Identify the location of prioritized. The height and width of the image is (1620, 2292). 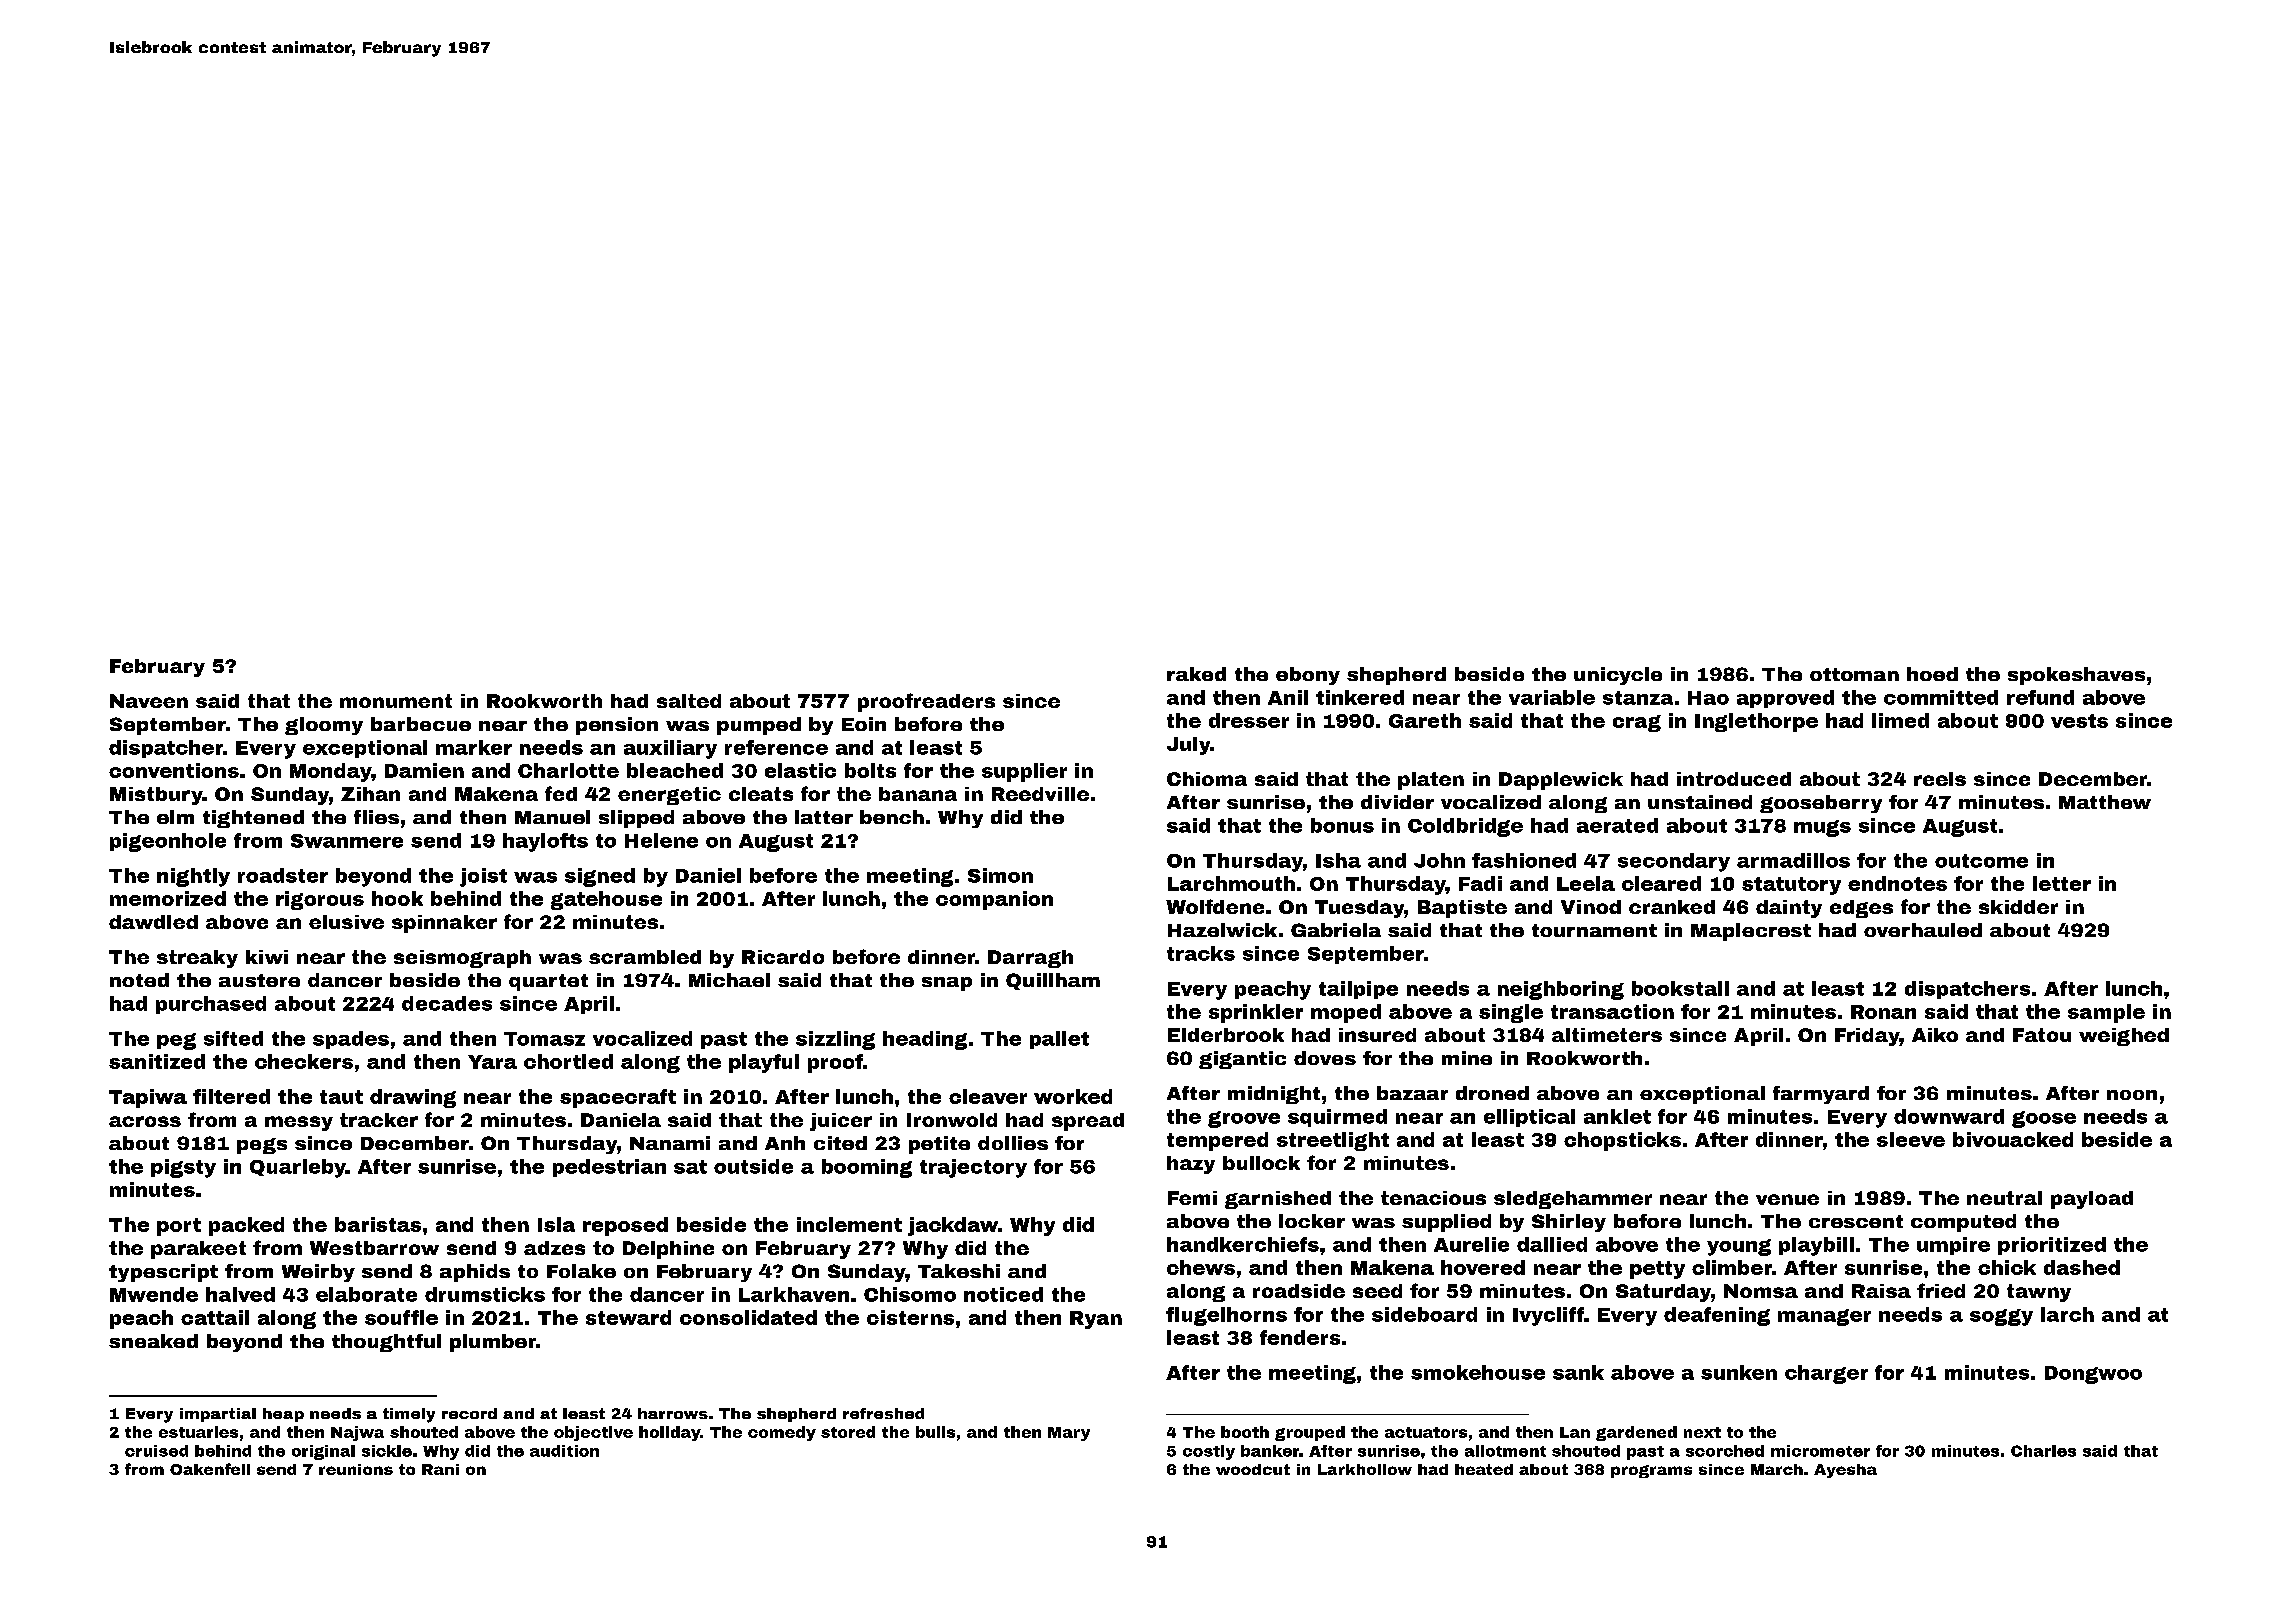
(2052, 1246).
